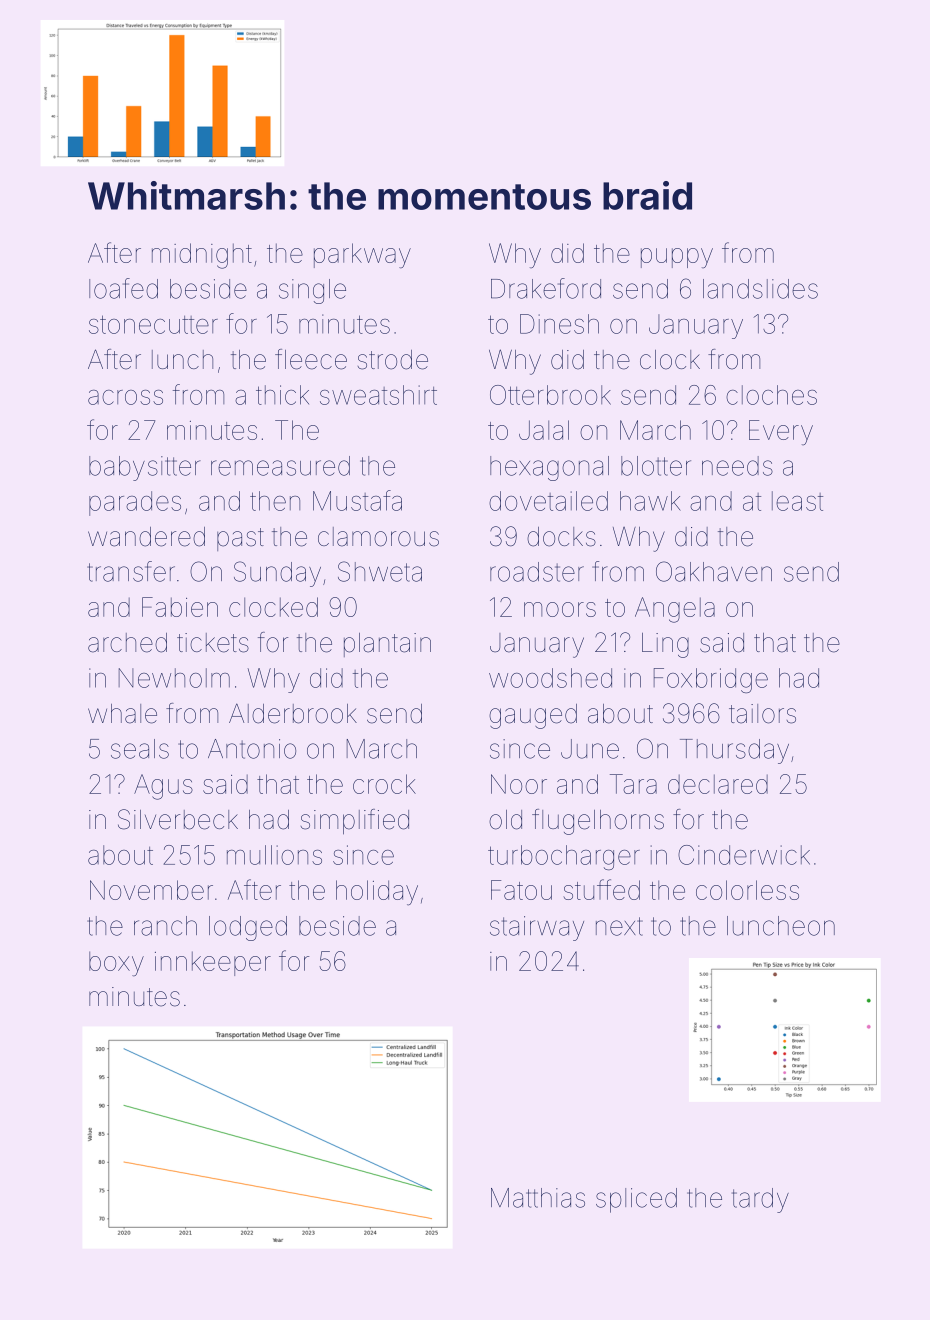 This screenshot has height=1320, width=930. I want to click on Antonio, so click(252, 749).
